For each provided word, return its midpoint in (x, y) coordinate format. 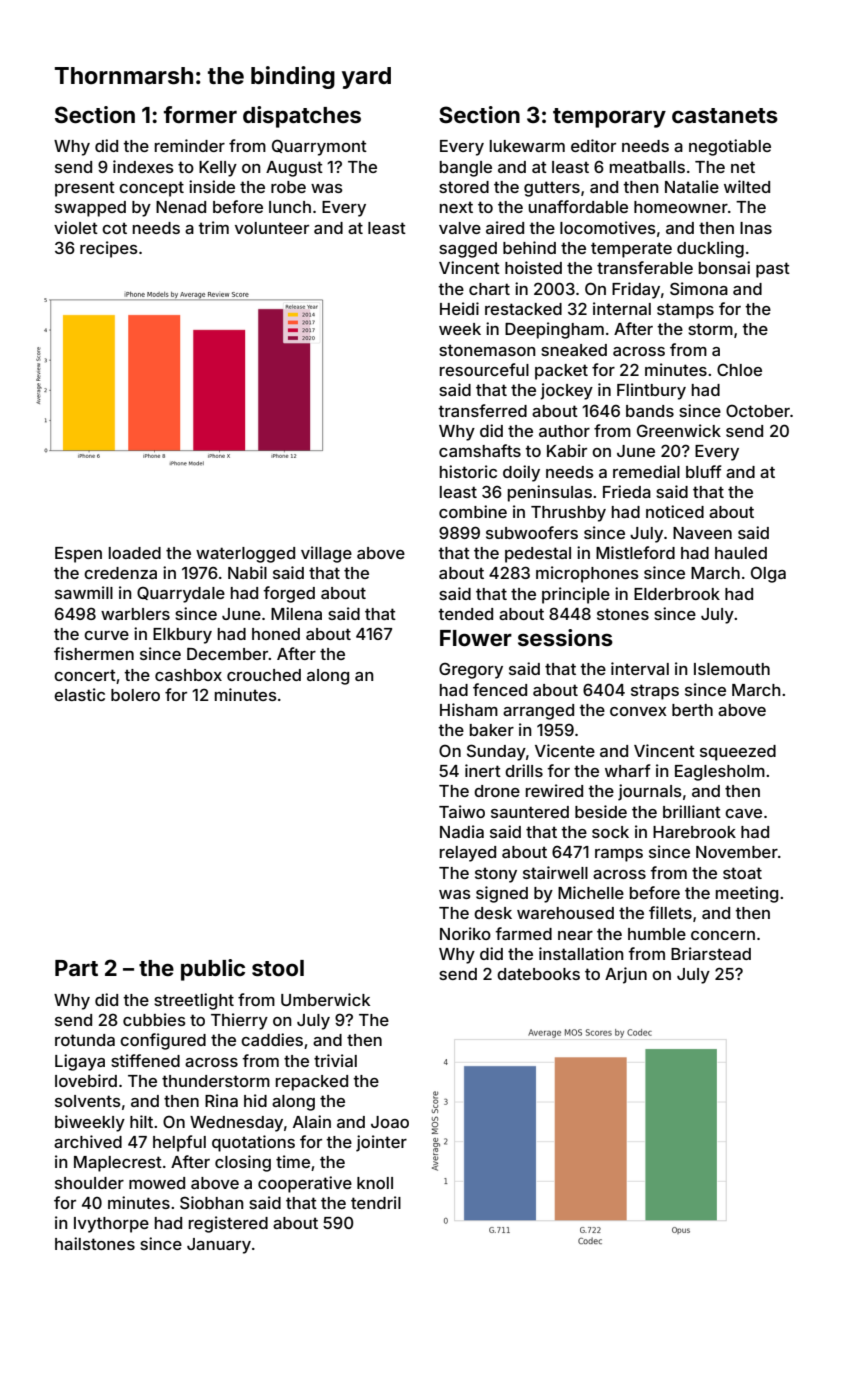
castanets (725, 116)
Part (76, 968)
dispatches (302, 117)
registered (228, 1224)
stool (278, 968)
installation (581, 953)
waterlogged (245, 555)
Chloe (739, 369)
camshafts (480, 450)
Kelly (218, 169)
